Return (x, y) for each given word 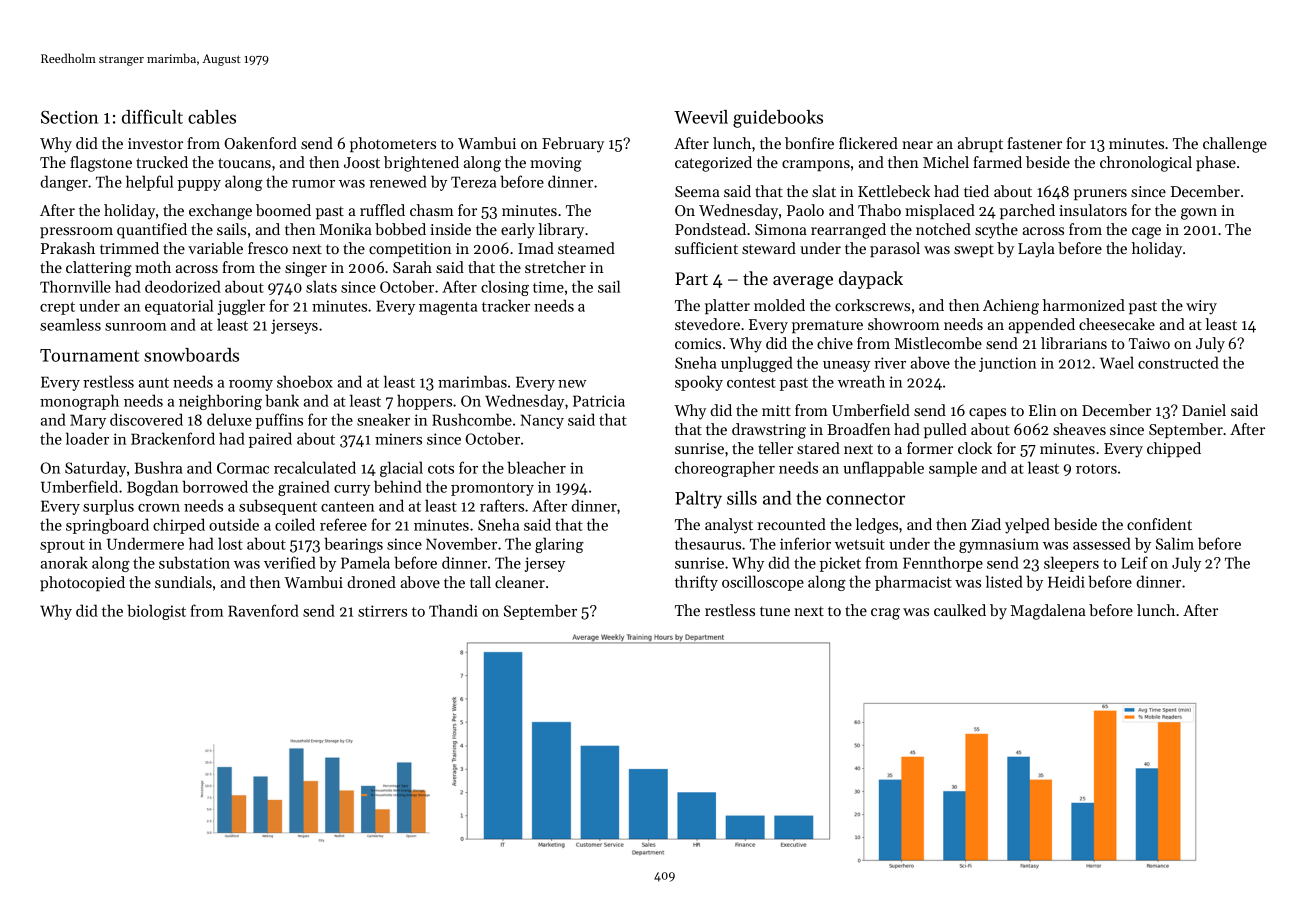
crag (885, 614)
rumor (313, 184)
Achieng (1011, 307)
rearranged (848, 231)
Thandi (453, 610)
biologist (156, 612)
